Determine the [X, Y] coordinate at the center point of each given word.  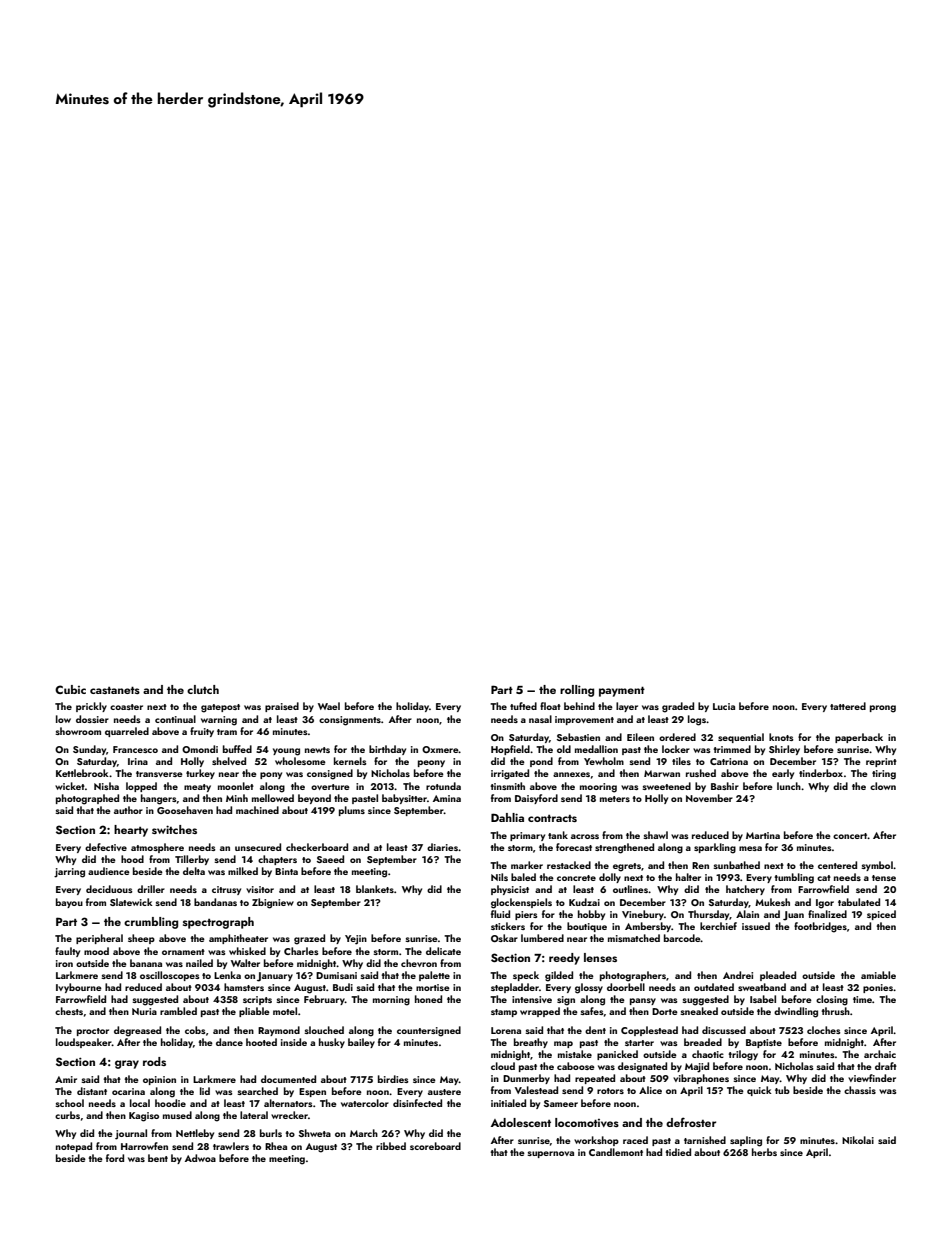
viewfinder [872, 1078]
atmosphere [157, 848]
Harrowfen [144, 1146]
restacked [569, 865]
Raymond [279, 1031]
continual [175, 719]
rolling [577, 691]
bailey [361, 1043]
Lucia [724, 706]
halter [688, 877]
